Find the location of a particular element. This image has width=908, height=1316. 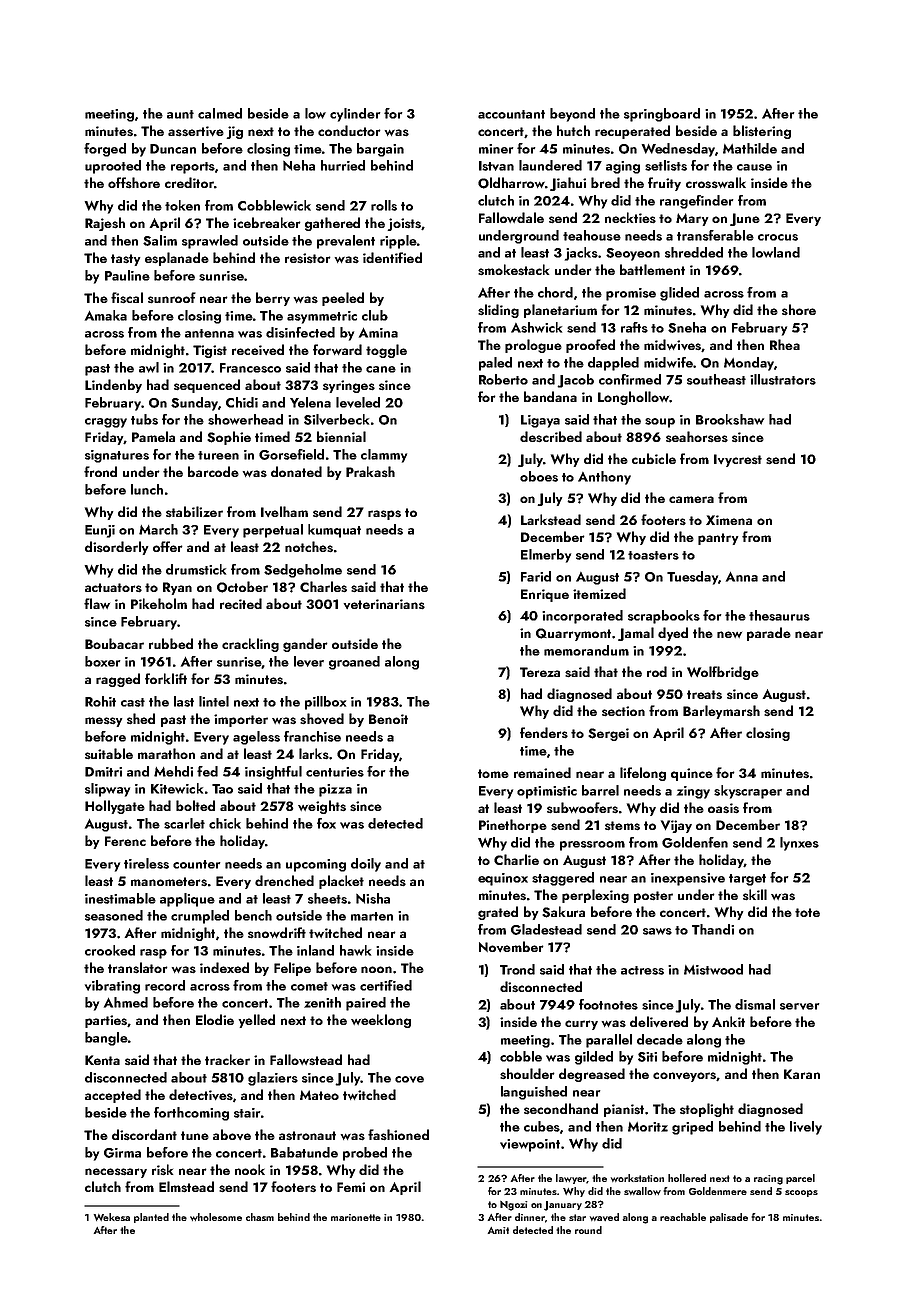

springboard is located at coordinates (662, 115).
